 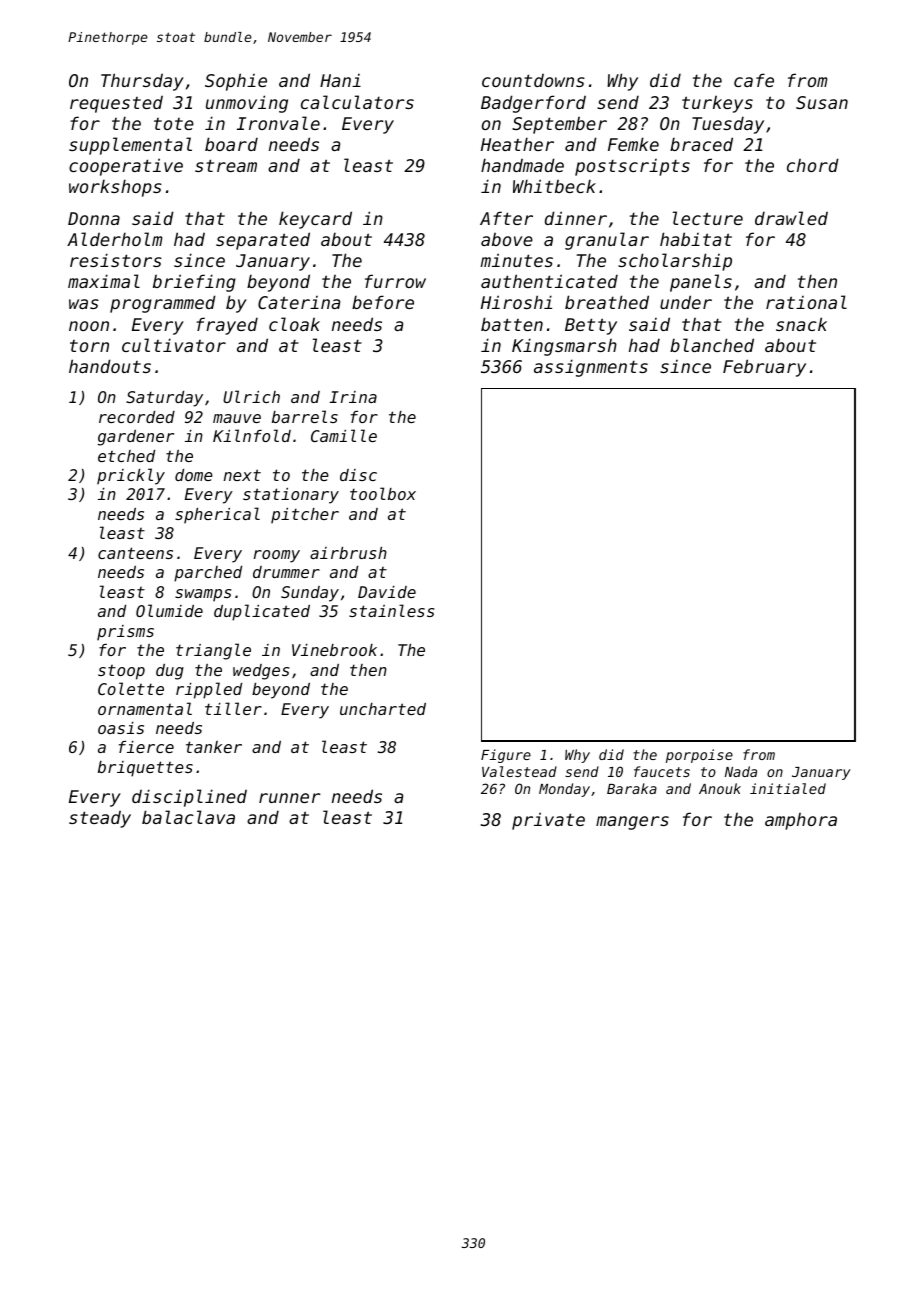 What do you see at coordinates (194, 475) in the document?
I see `dome` at bounding box center [194, 475].
